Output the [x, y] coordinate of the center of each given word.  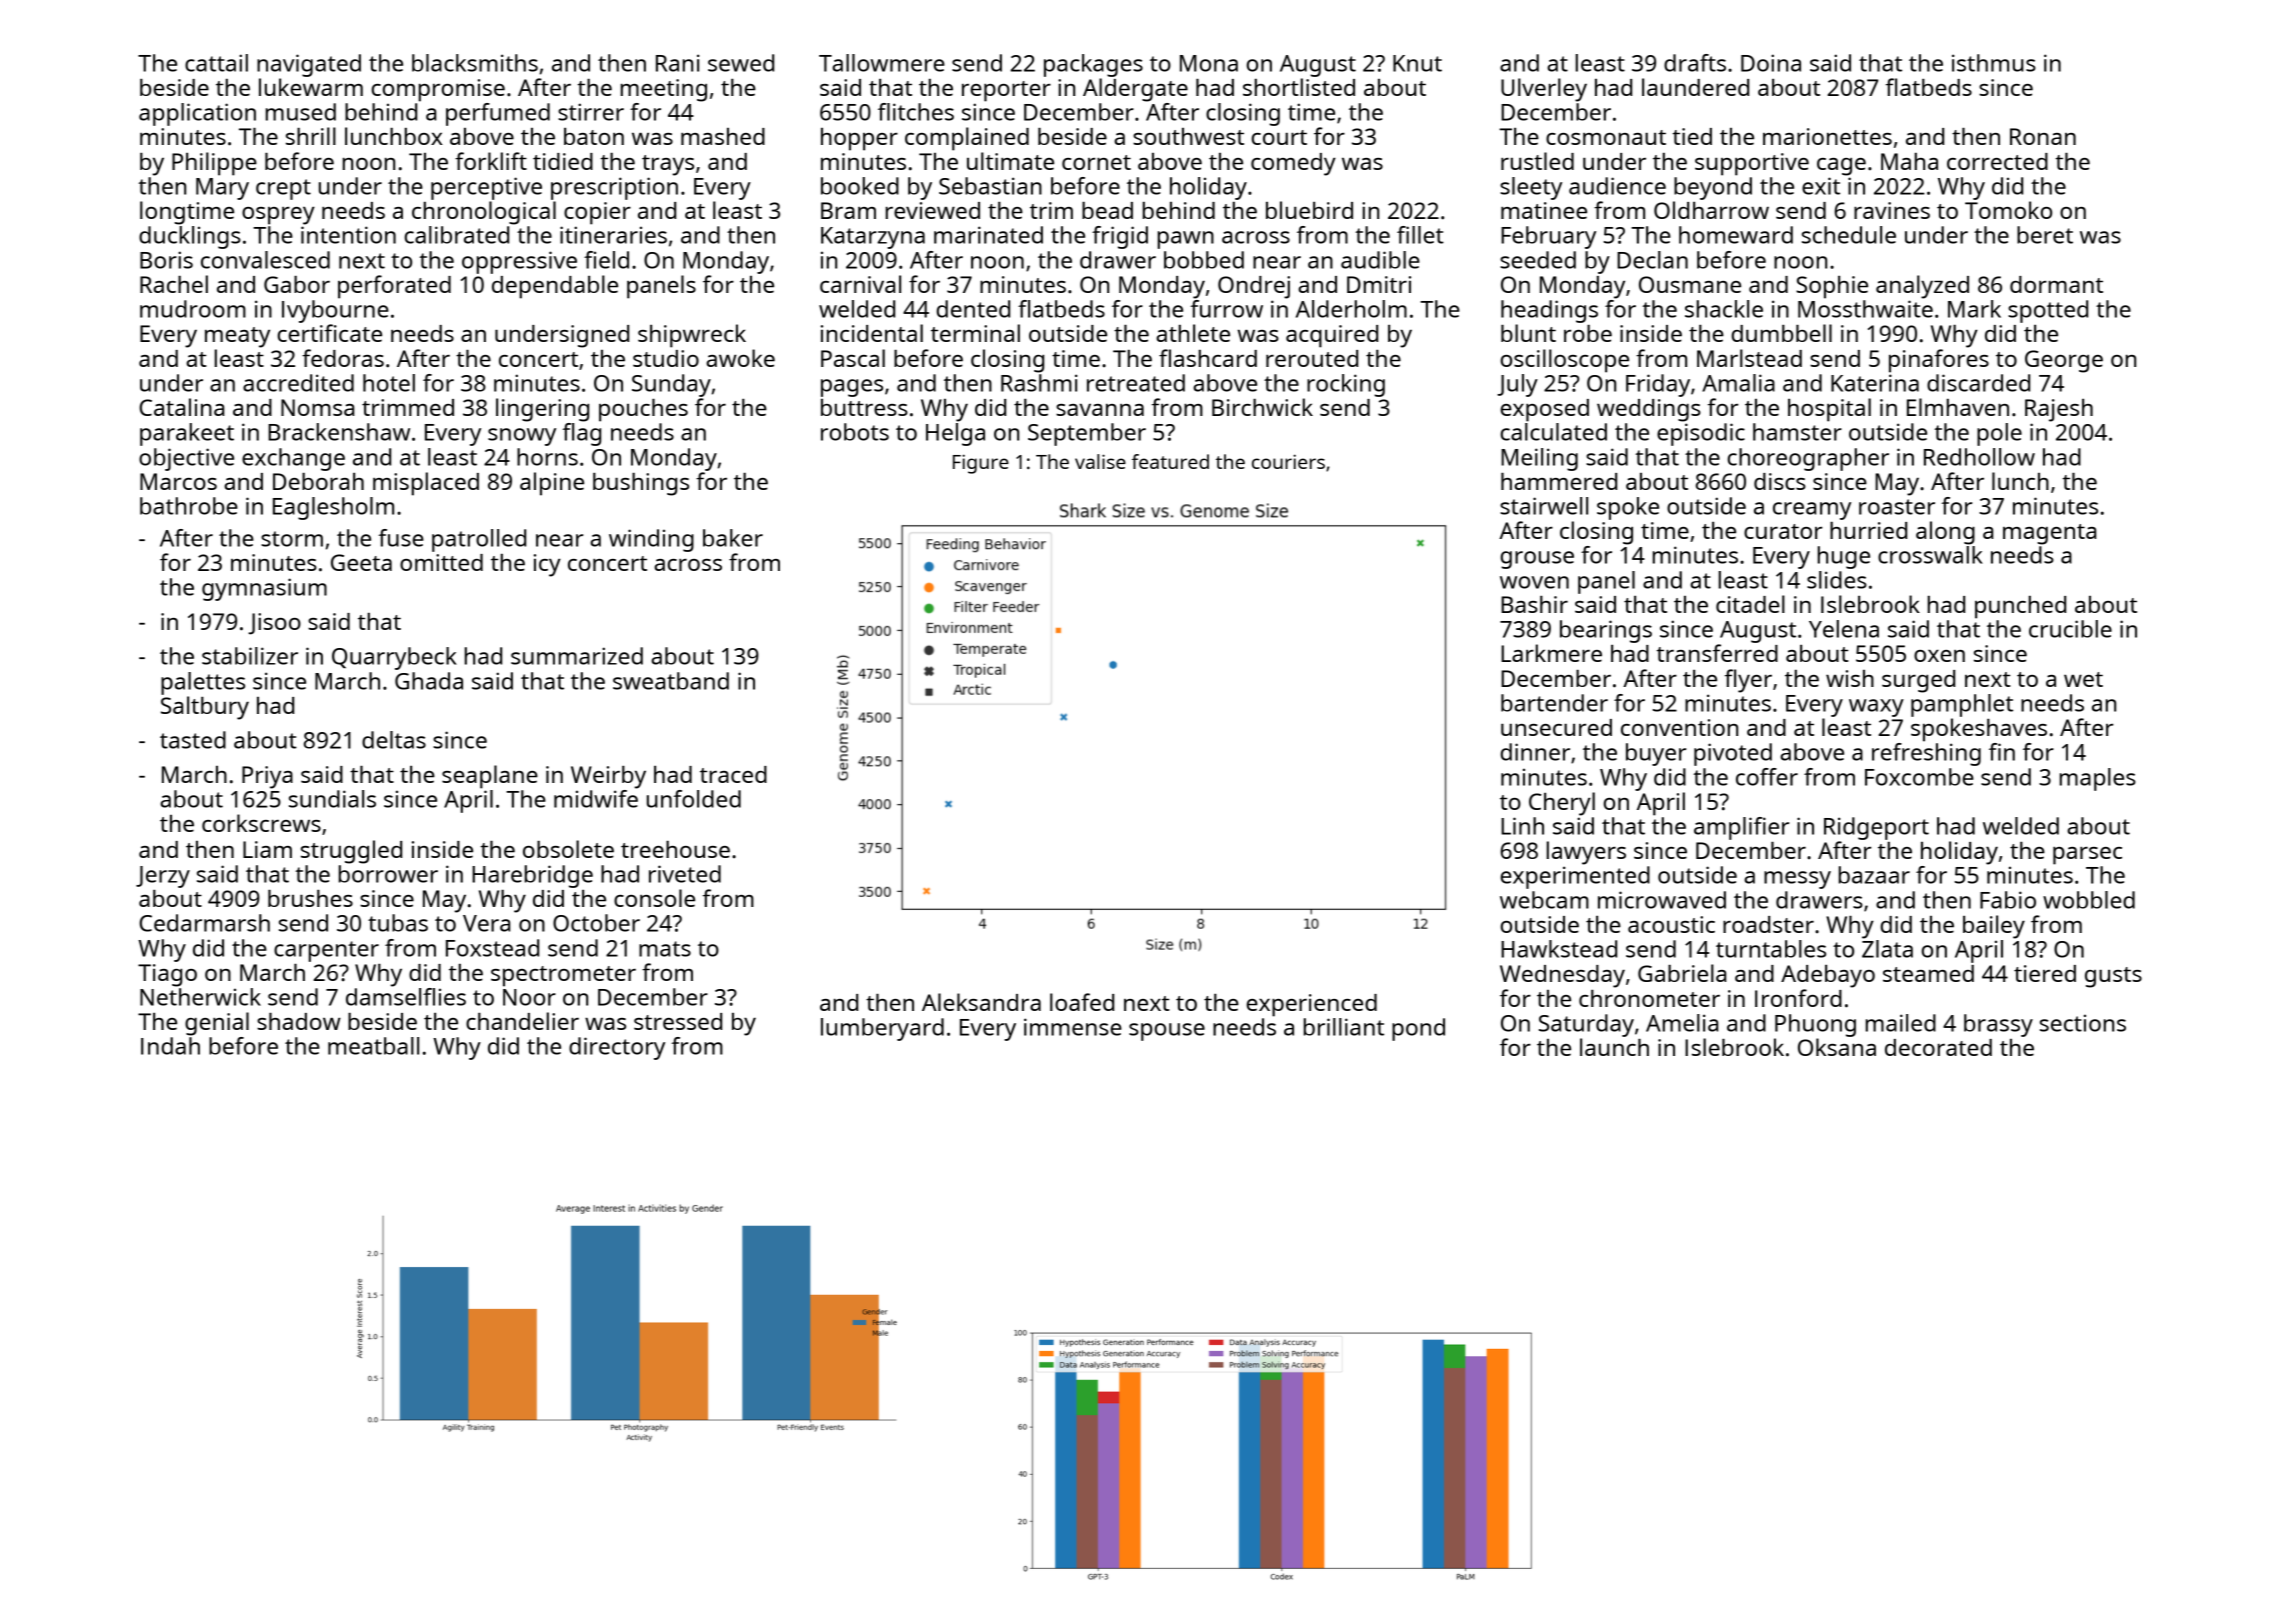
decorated [1938, 1047]
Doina [1771, 63]
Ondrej [1254, 287]
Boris [166, 260]
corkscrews [261, 823]
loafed [1082, 1002]
